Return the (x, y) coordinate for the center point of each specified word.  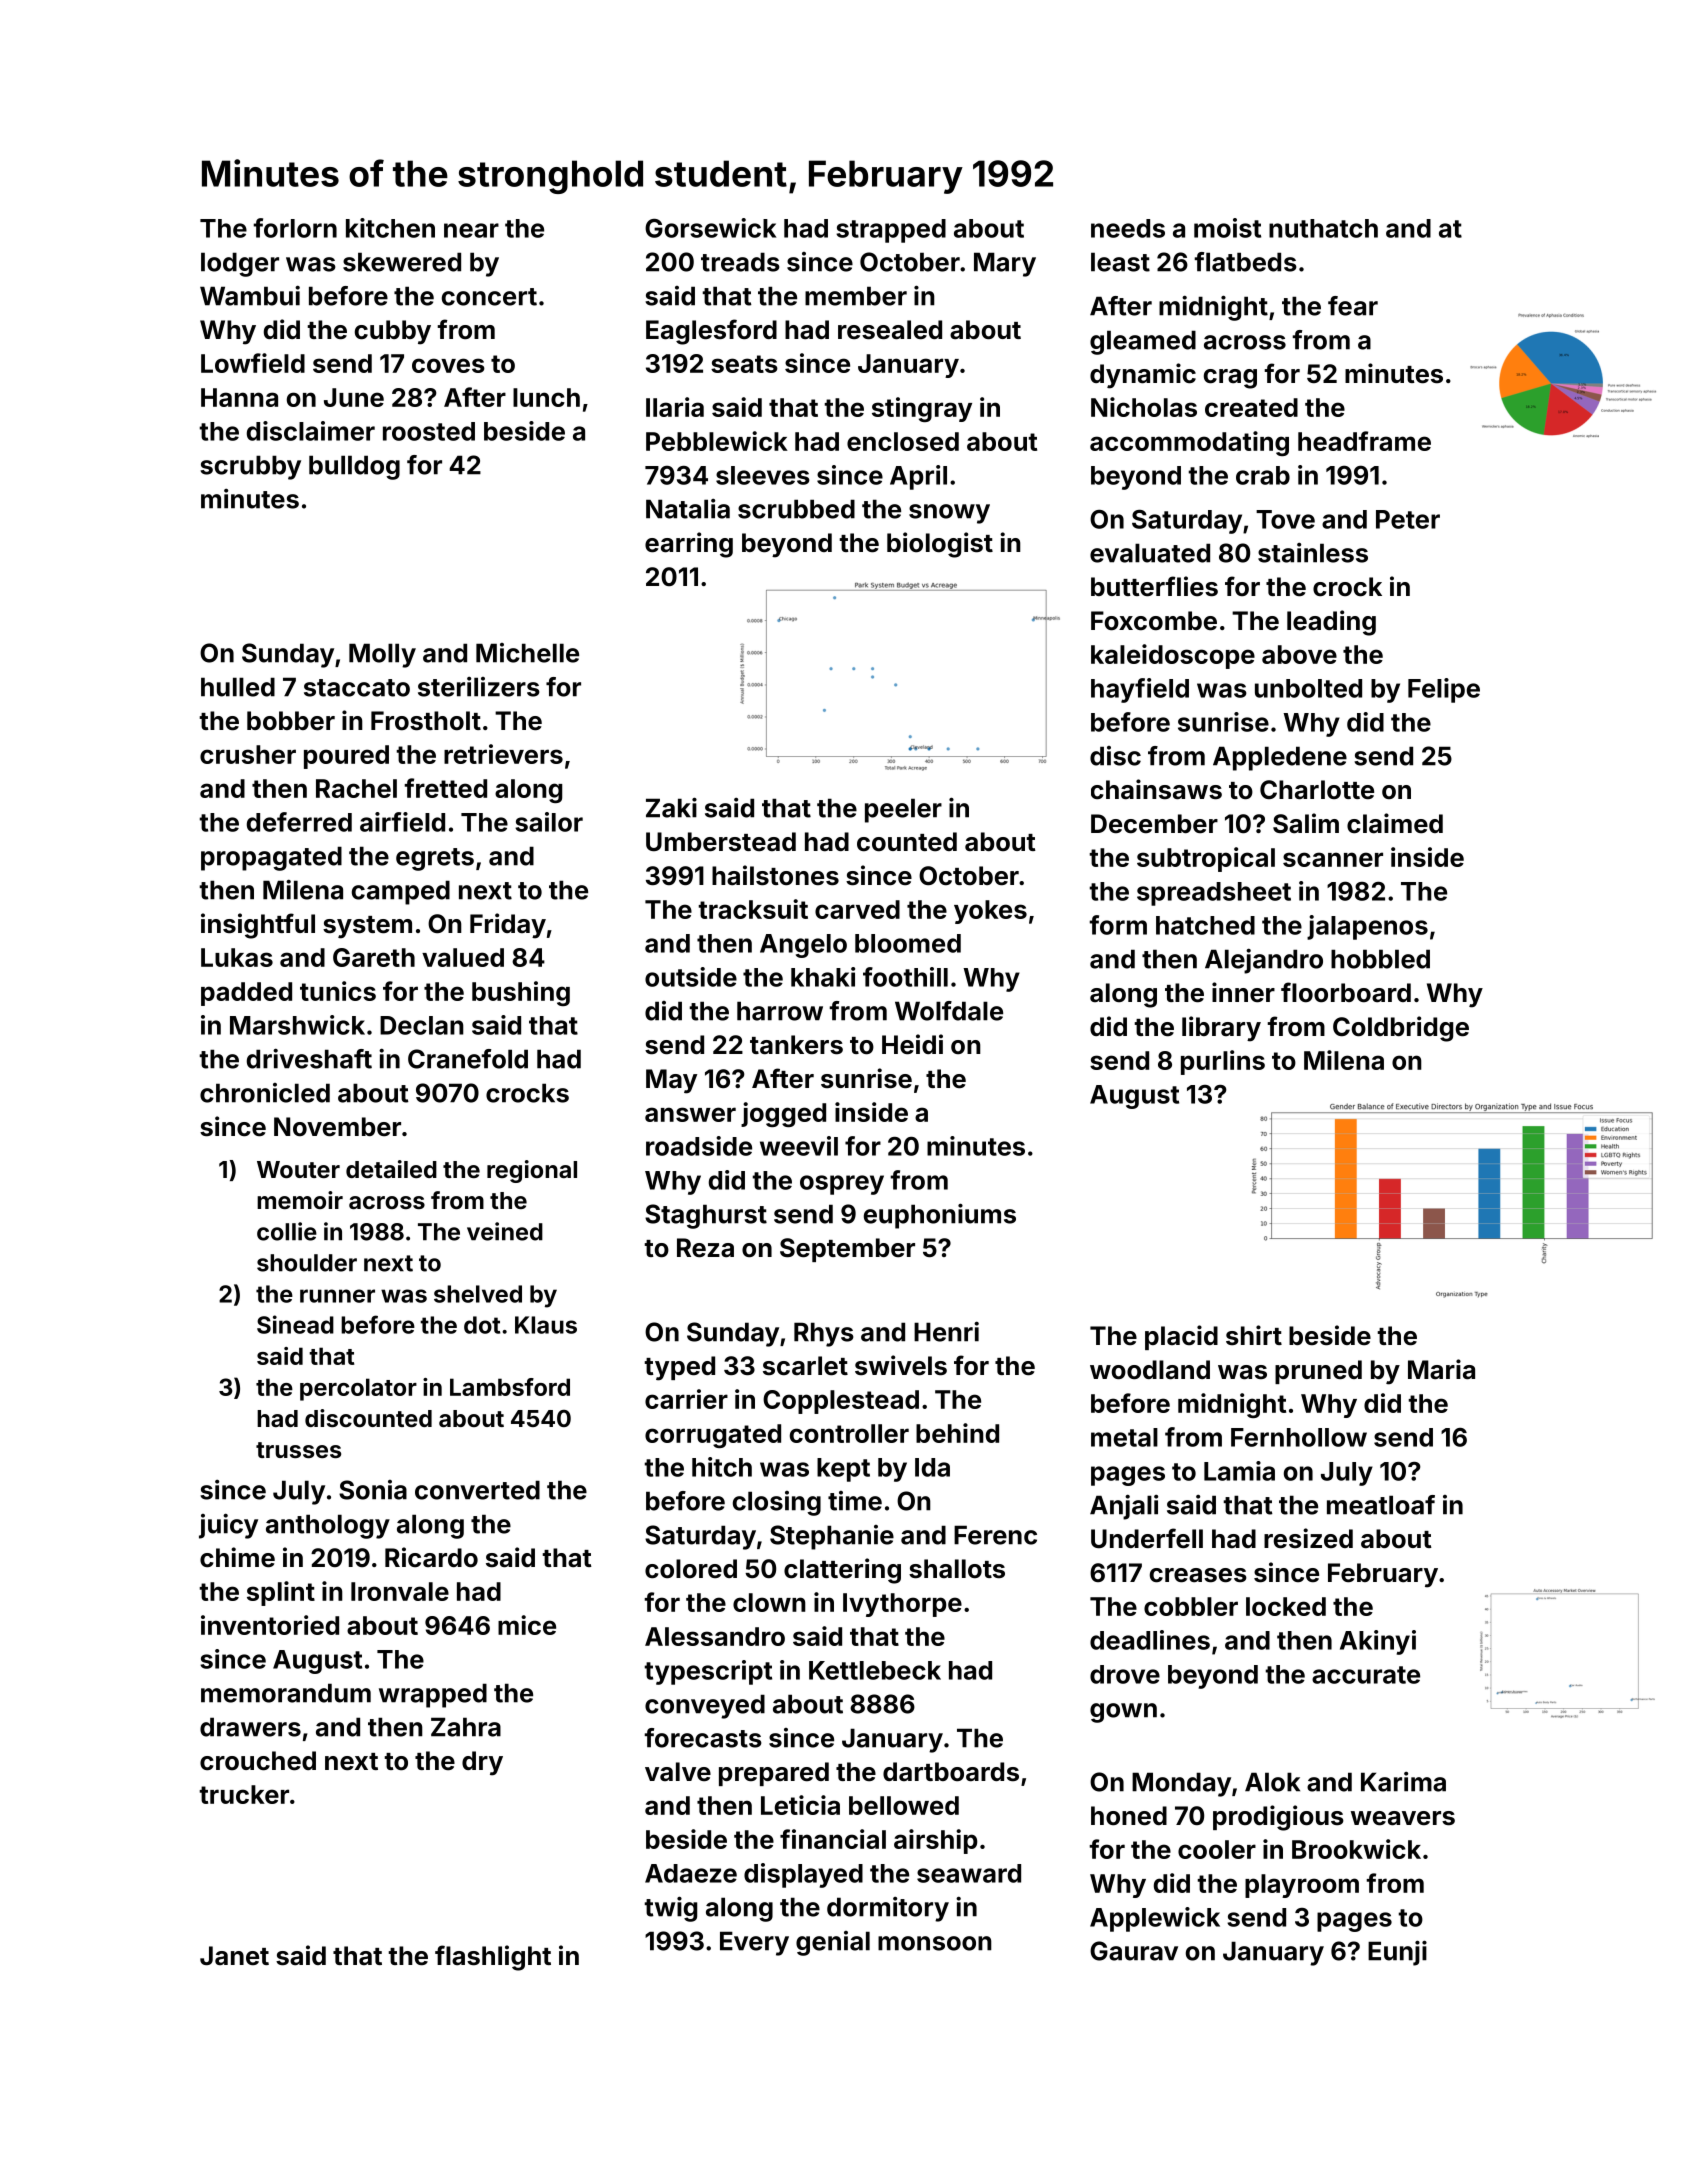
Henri (946, 1331)
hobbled (1380, 959)
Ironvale (400, 1591)
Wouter (298, 1169)
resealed (890, 330)
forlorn (295, 228)
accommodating (1189, 443)
